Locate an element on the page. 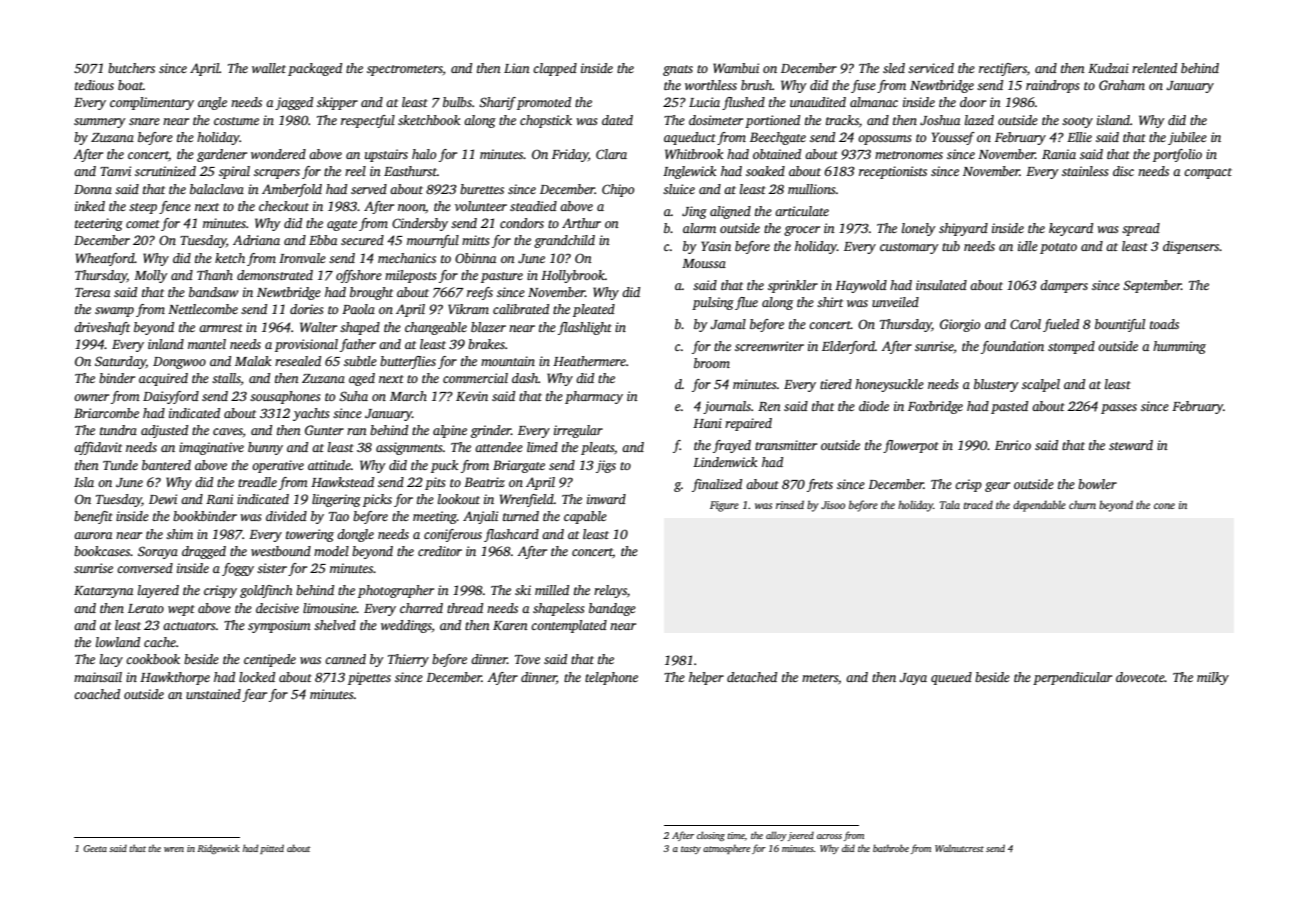 Image resolution: width=1308 pixels, height=924 pixels. Figure is located at coordinates (724, 506).
